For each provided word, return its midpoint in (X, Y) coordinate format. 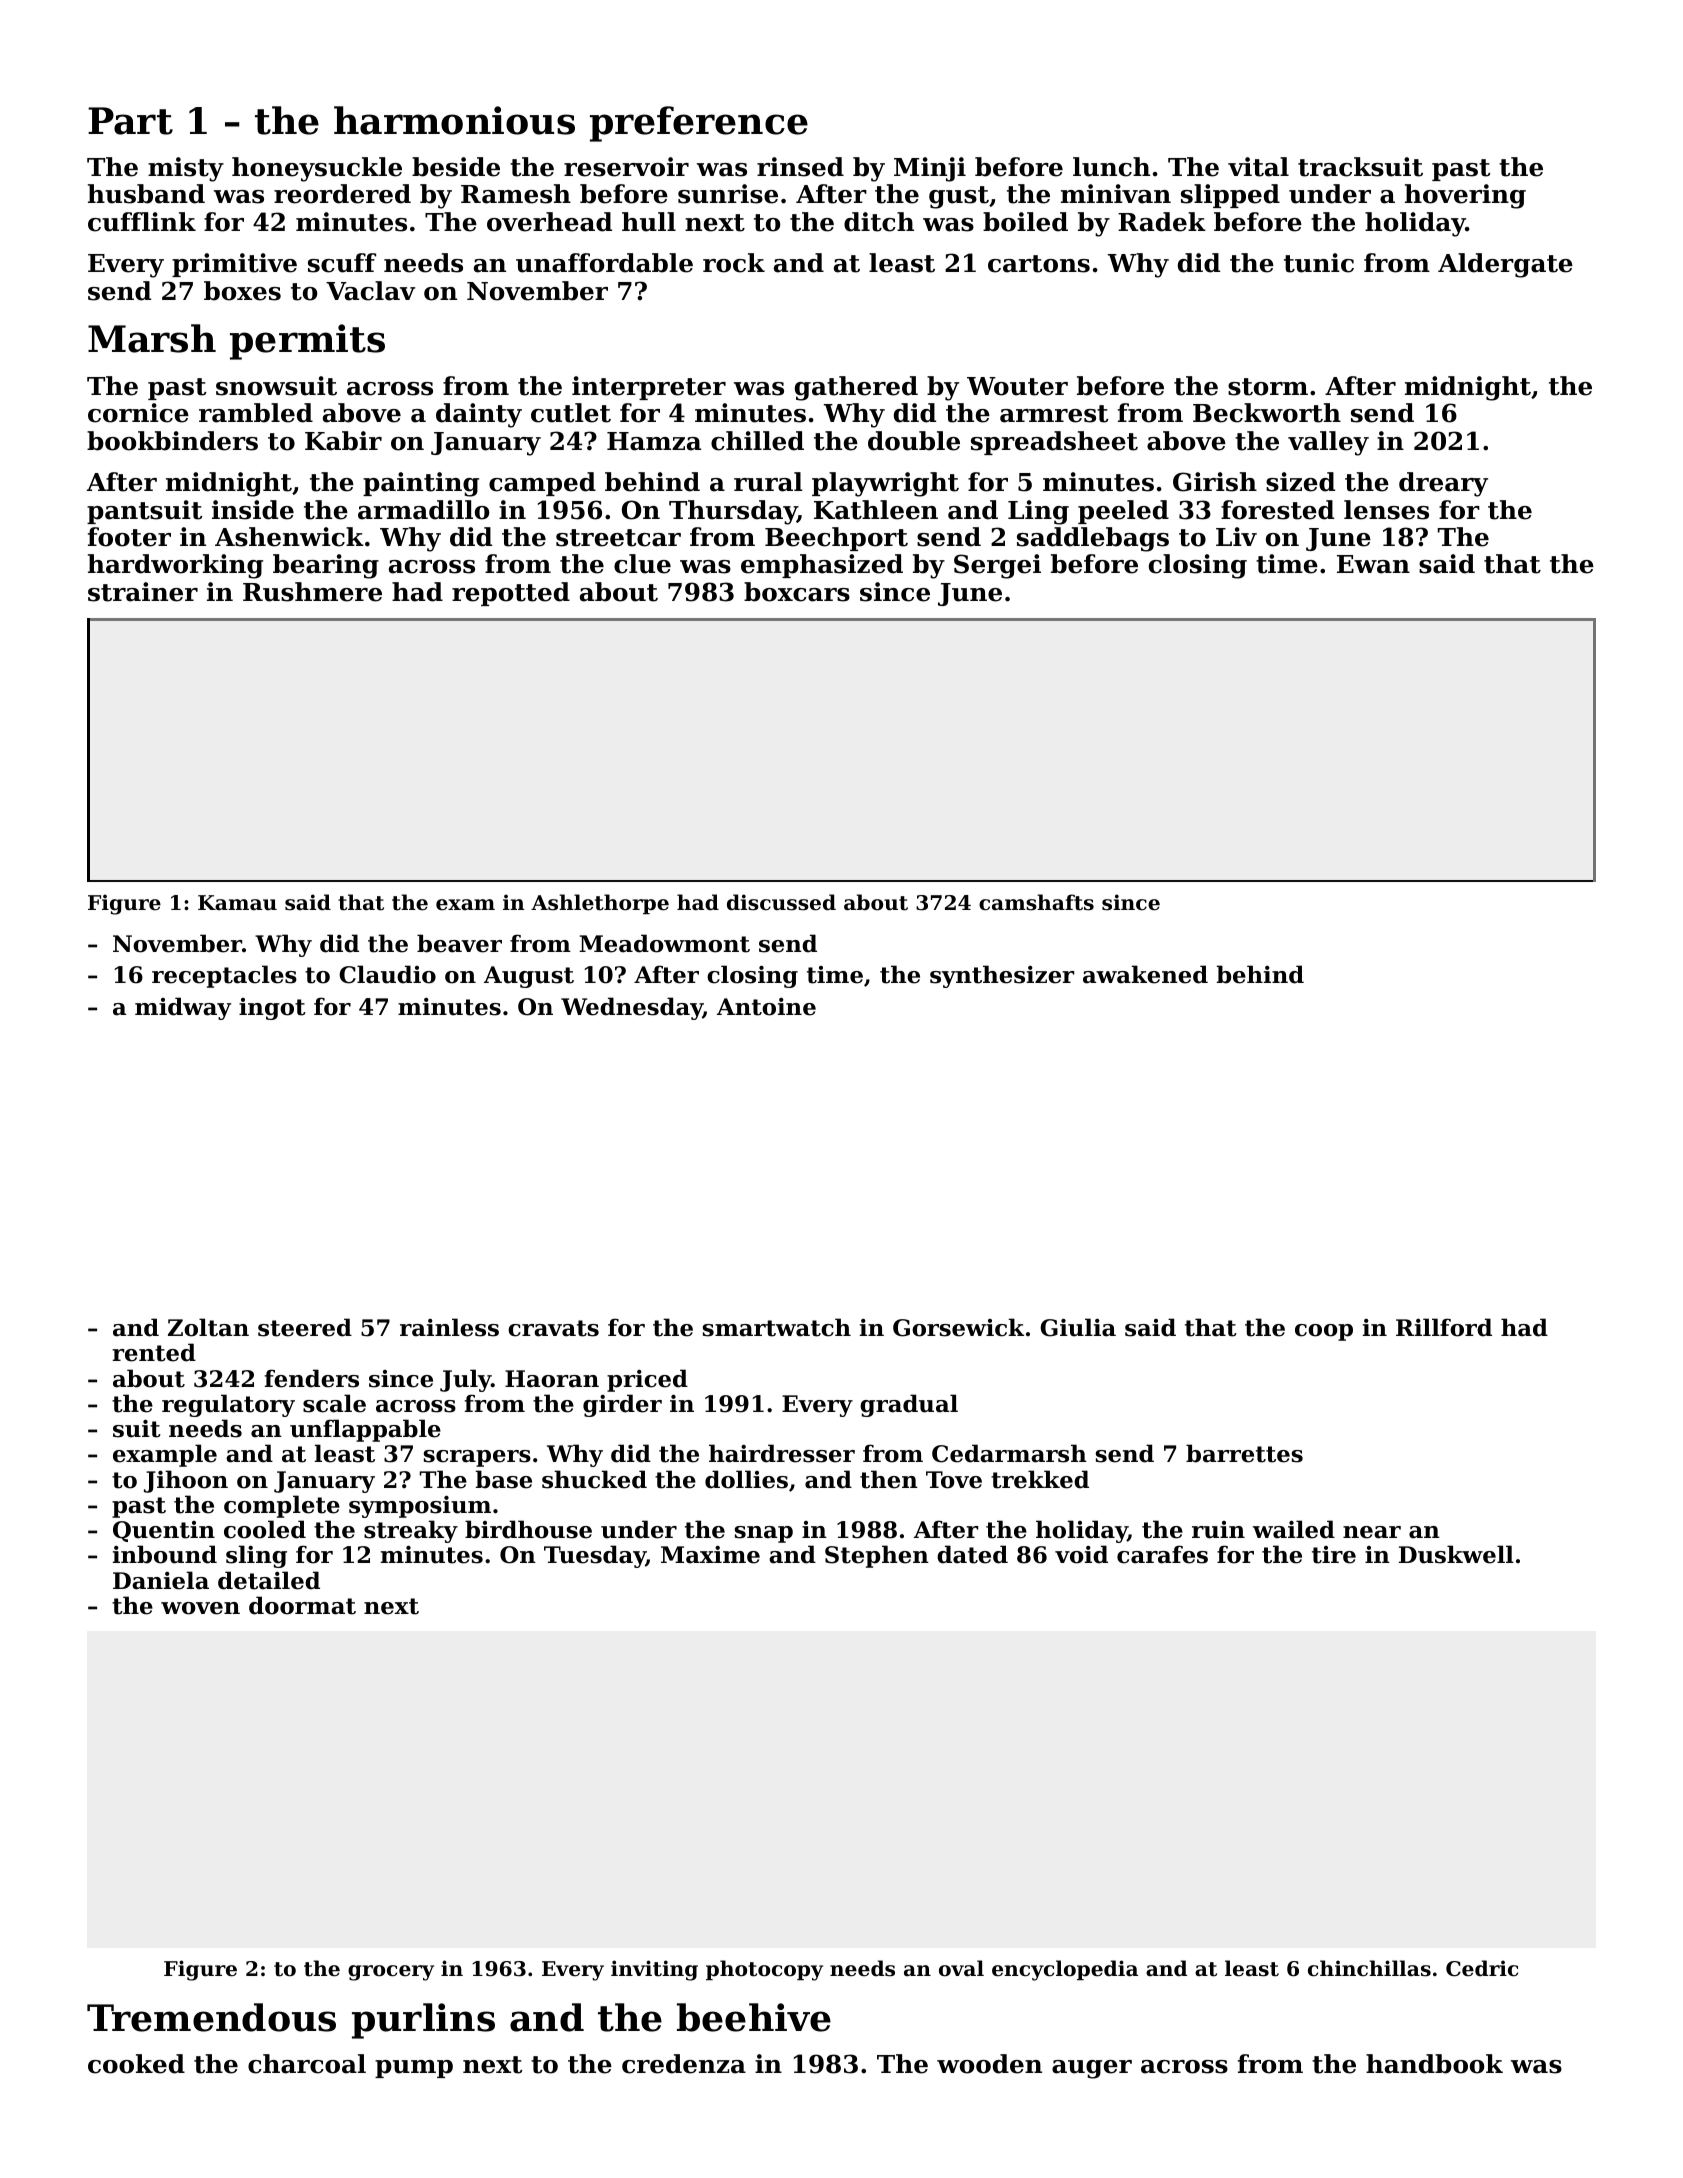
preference (699, 124)
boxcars (797, 592)
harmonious (454, 120)
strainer (143, 592)
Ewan (1373, 564)
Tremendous (211, 2017)
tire (1334, 1555)
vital (1258, 167)
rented (154, 1352)
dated (972, 1554)
